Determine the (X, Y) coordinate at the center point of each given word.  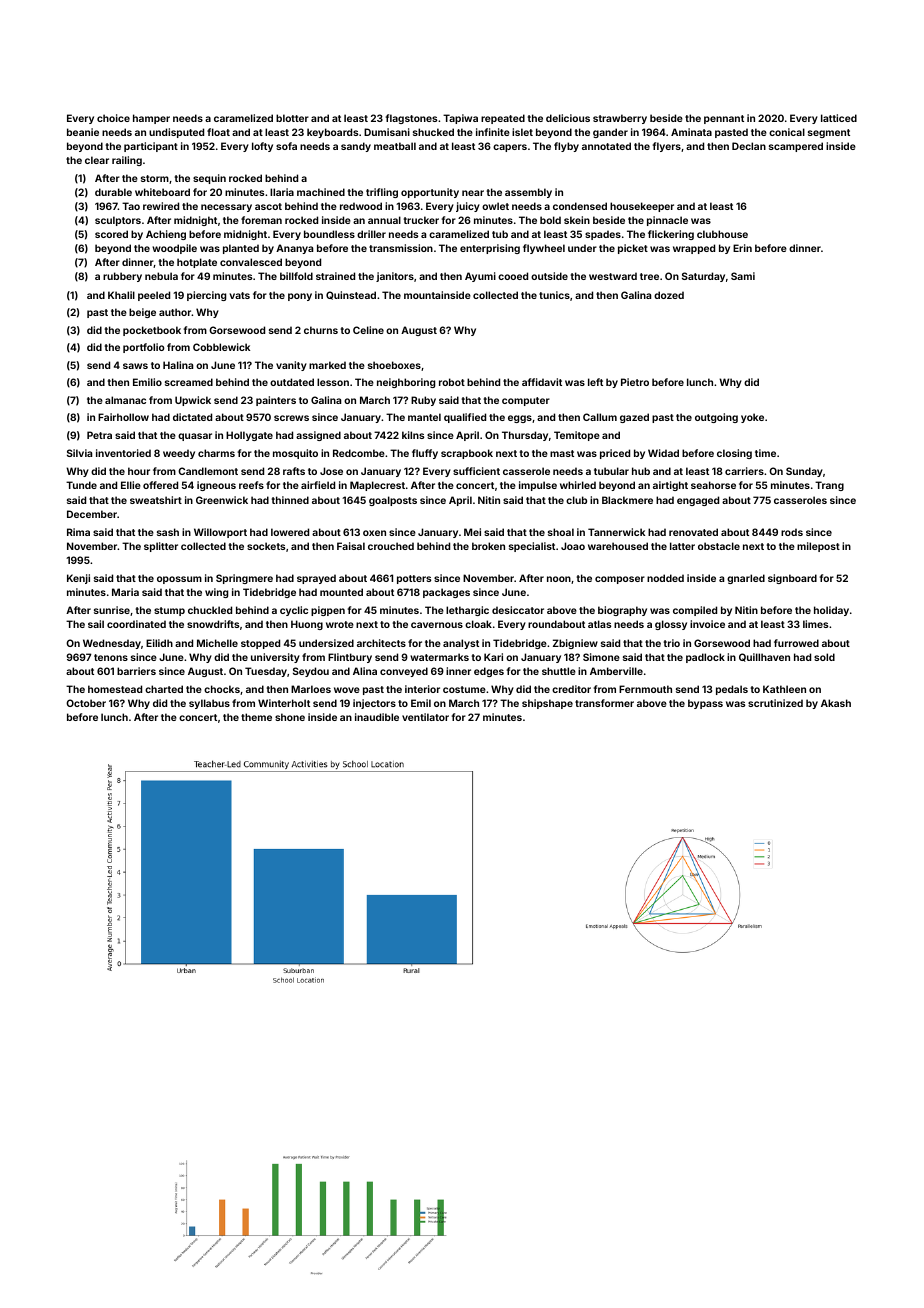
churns (321, 330)
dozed (669, 295)
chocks (222, 689)
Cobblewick (221, 347)
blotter (292, 118)
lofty (262, 147)
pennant (724, 119)
